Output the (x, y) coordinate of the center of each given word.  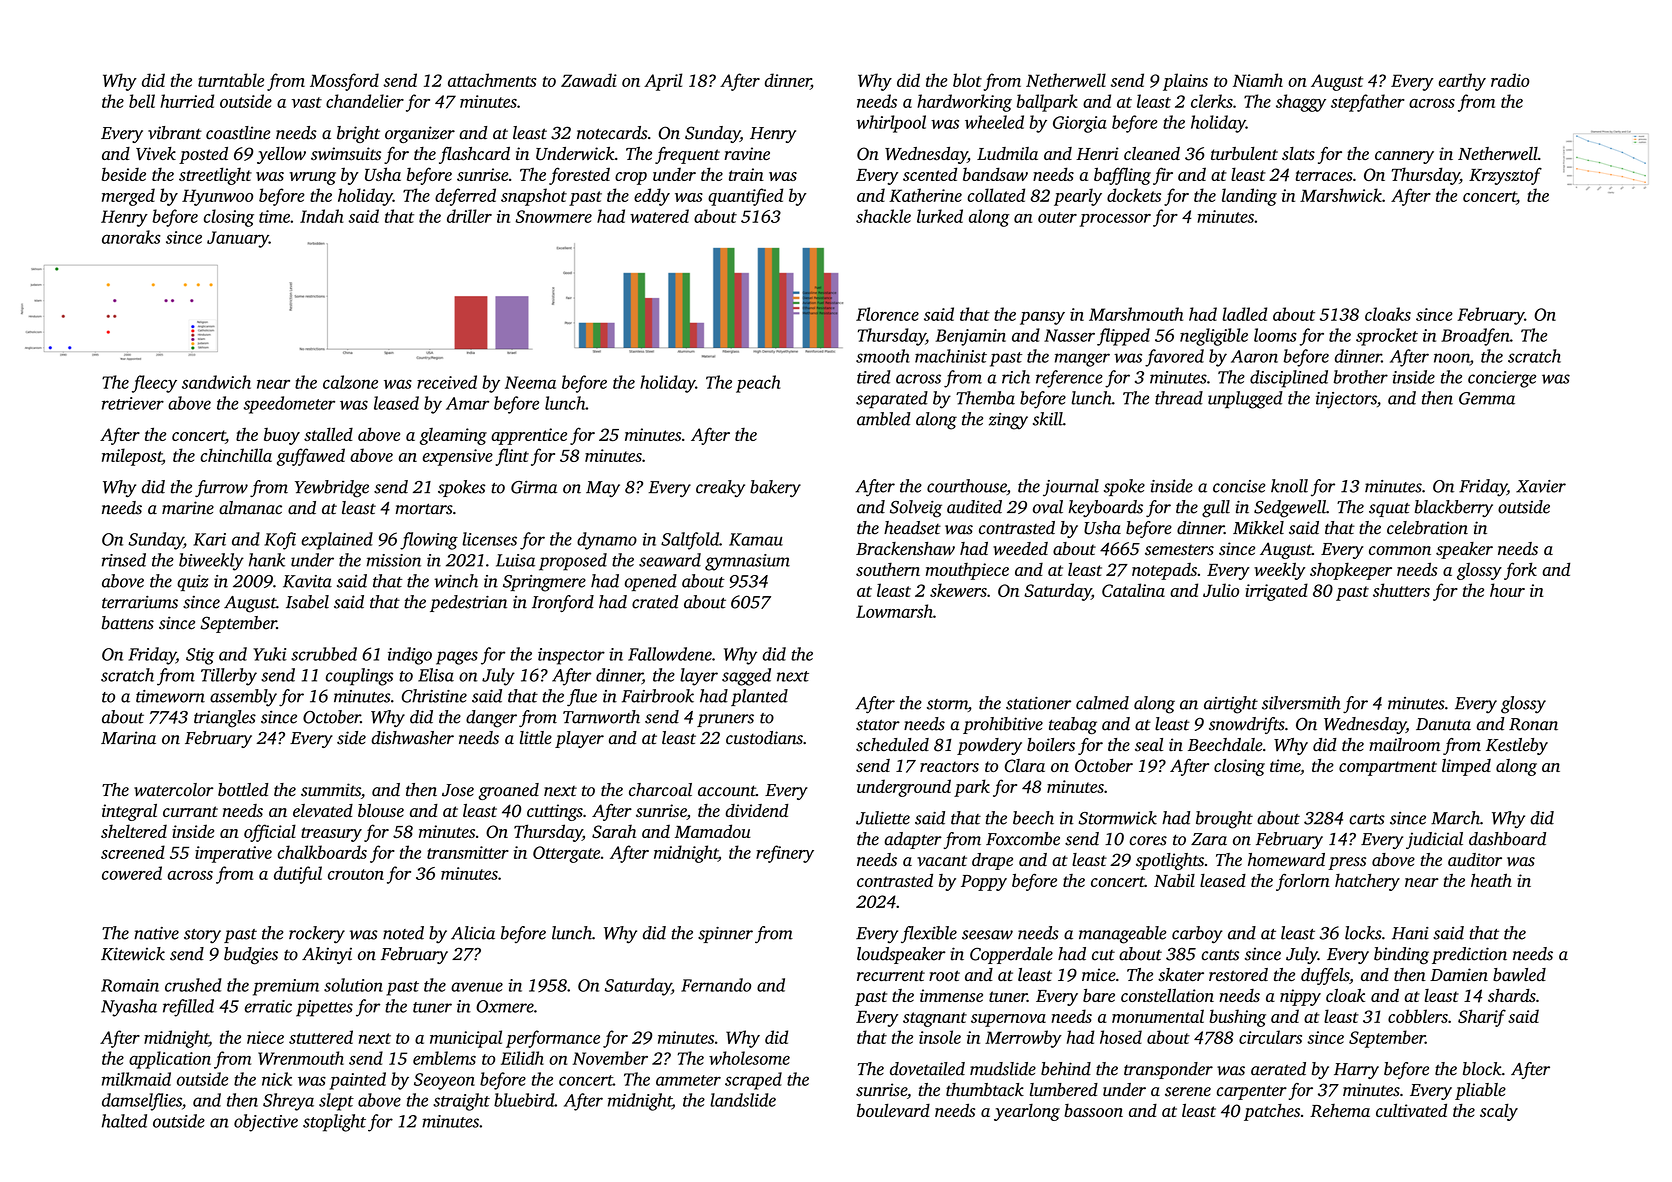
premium (286, 987)
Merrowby (1023, 1039)
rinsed (124, 560)
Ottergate (566, 854)
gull (1216, 509)
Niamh (1258, 80)
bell (142, 101)
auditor (1475, 860)
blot (967, 80)
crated (655, 602)
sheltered (134, 831)
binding (1401, 956)
